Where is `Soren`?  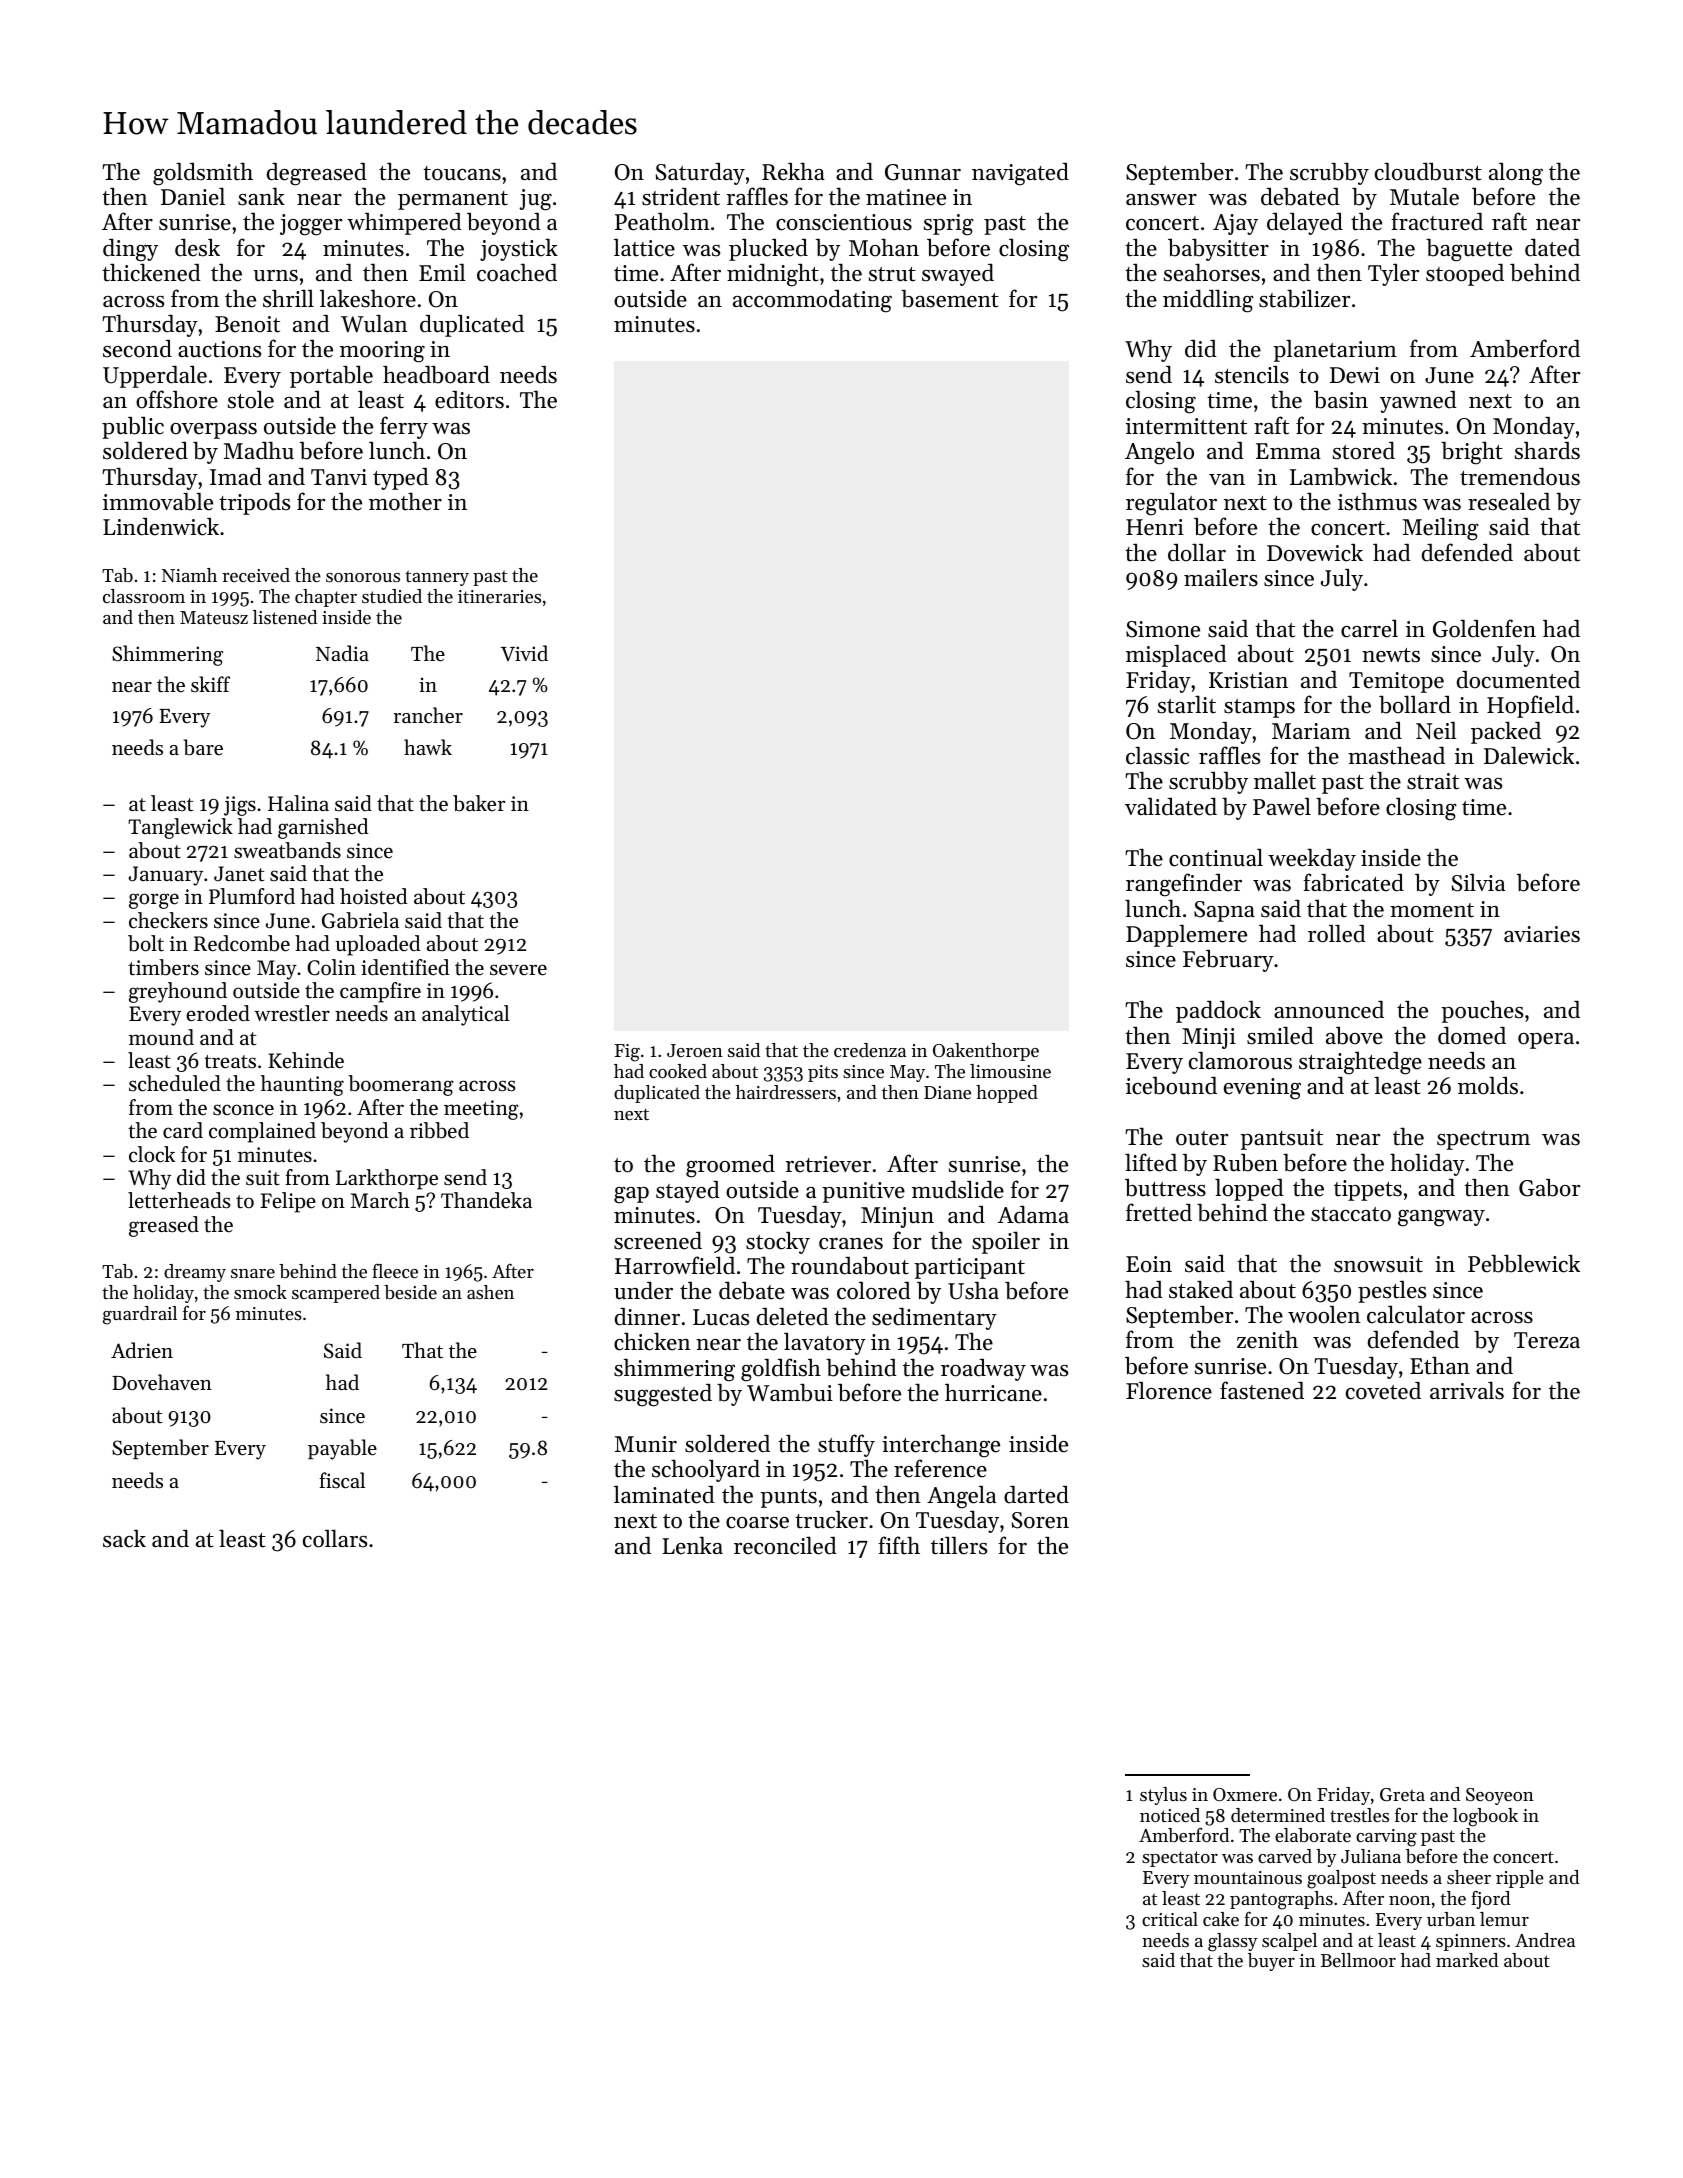 Soren is located at coordinates (1040, 1520).
